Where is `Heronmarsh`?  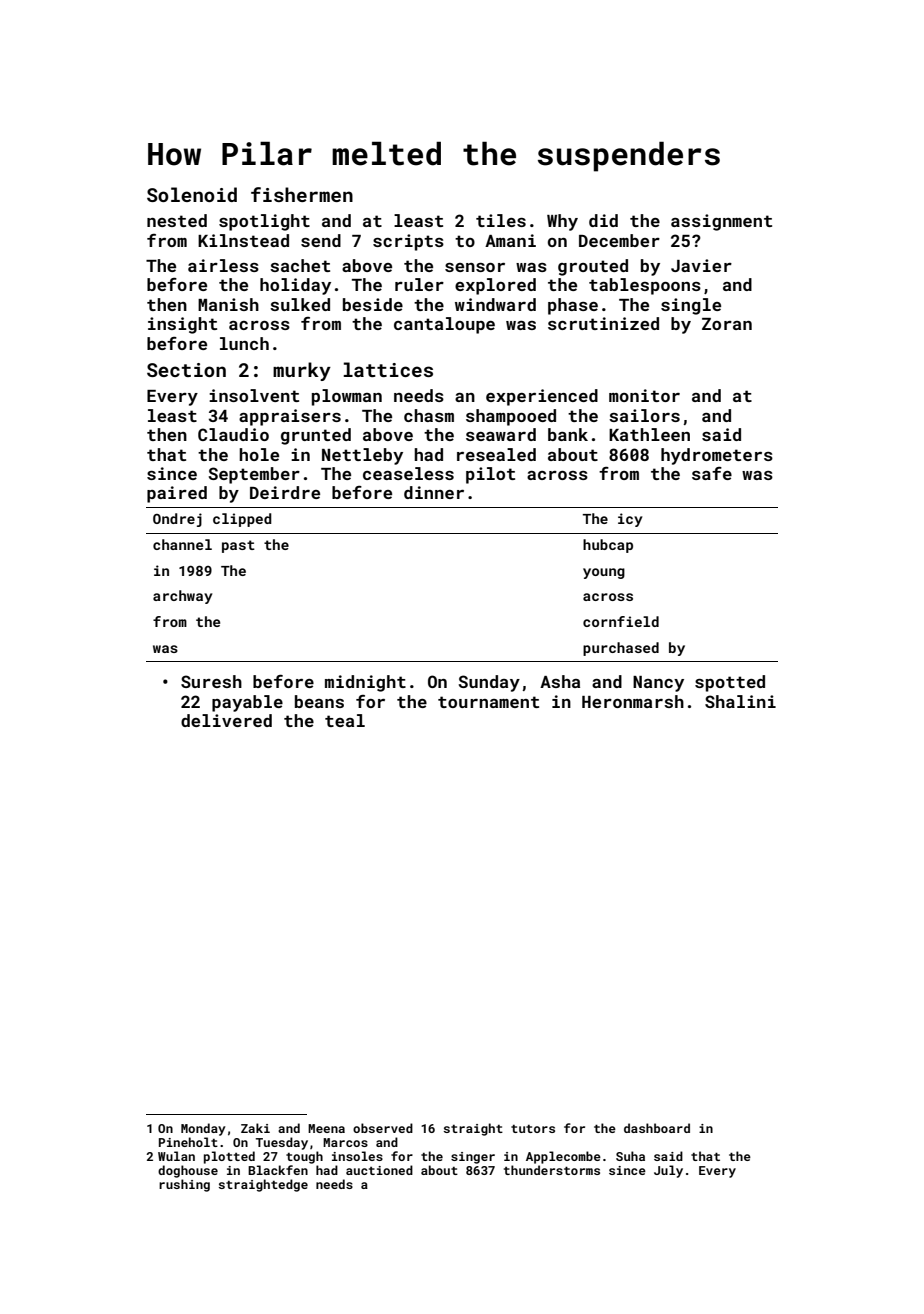 Heronmarsh is located at coordinates (633, 701).
